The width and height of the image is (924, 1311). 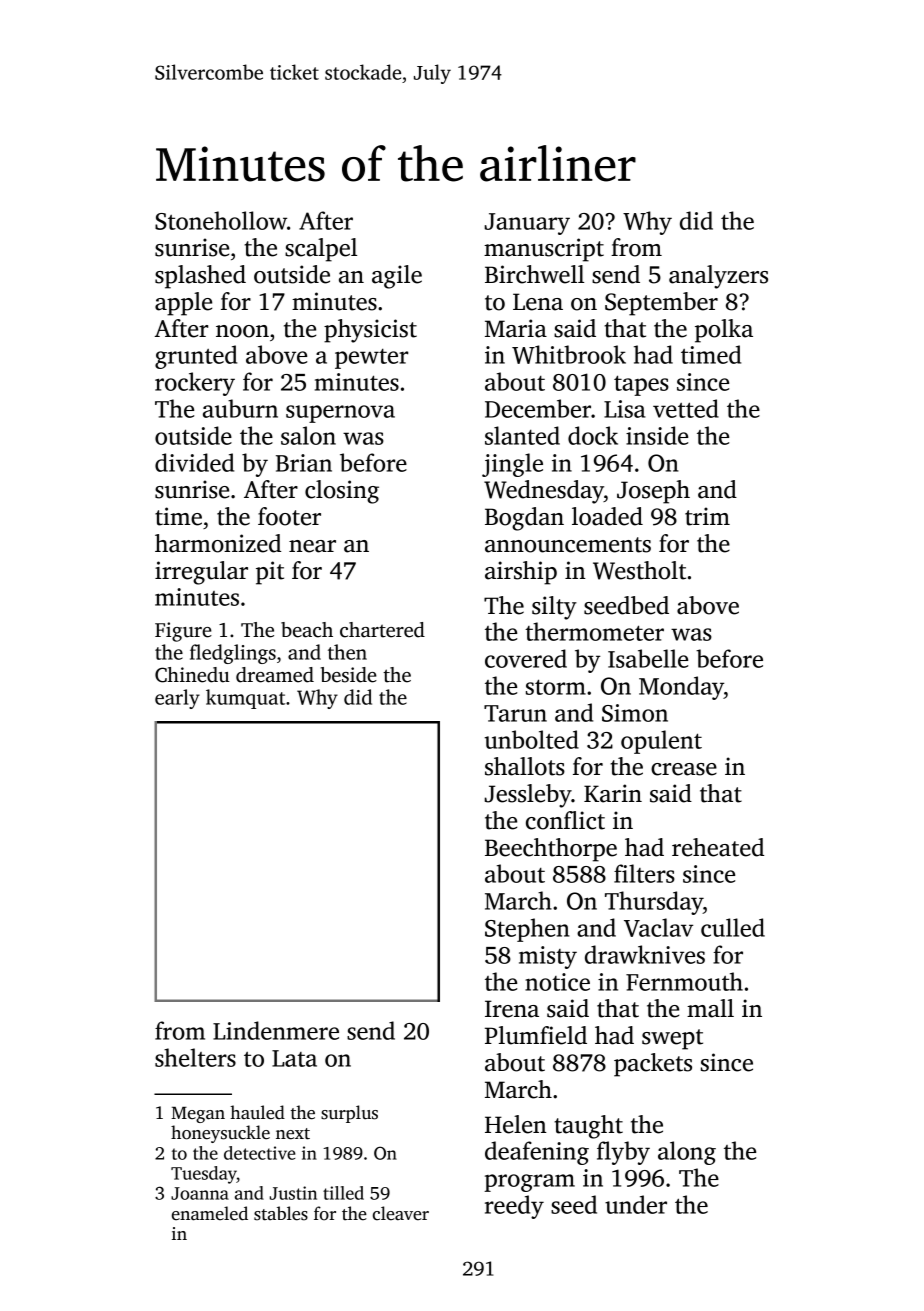 I want to click on reheated, so click(x=718, y=847).
